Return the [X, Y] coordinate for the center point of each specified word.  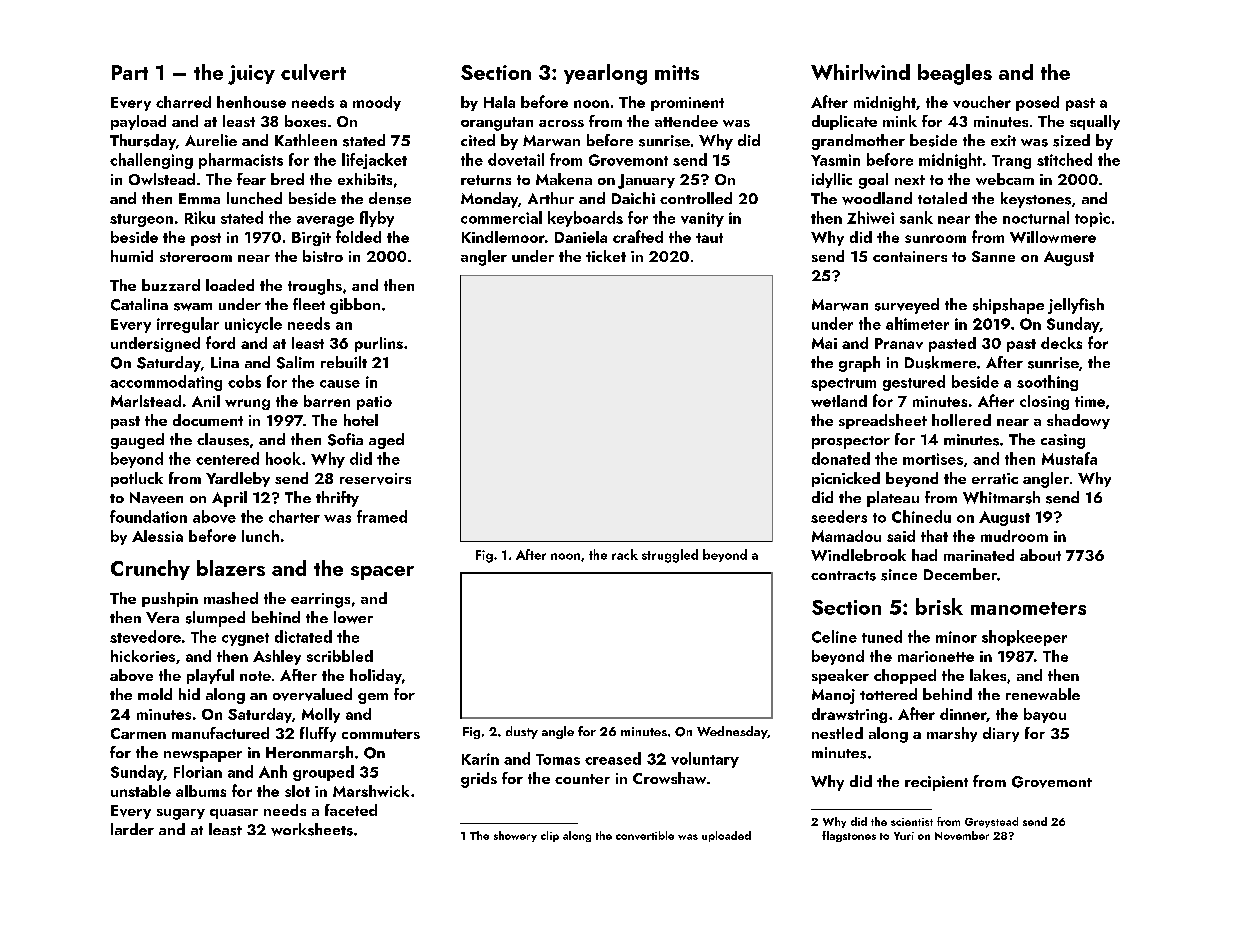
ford [220, 342]
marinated [979, 555]
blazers [231, 568]
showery [515, 836]
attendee [686, 121]
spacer [382, 573]
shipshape [1008, 306]
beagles [955, 74]
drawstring [849, 715]
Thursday [143, 142]
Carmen [138, 733]
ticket [606, 256]
